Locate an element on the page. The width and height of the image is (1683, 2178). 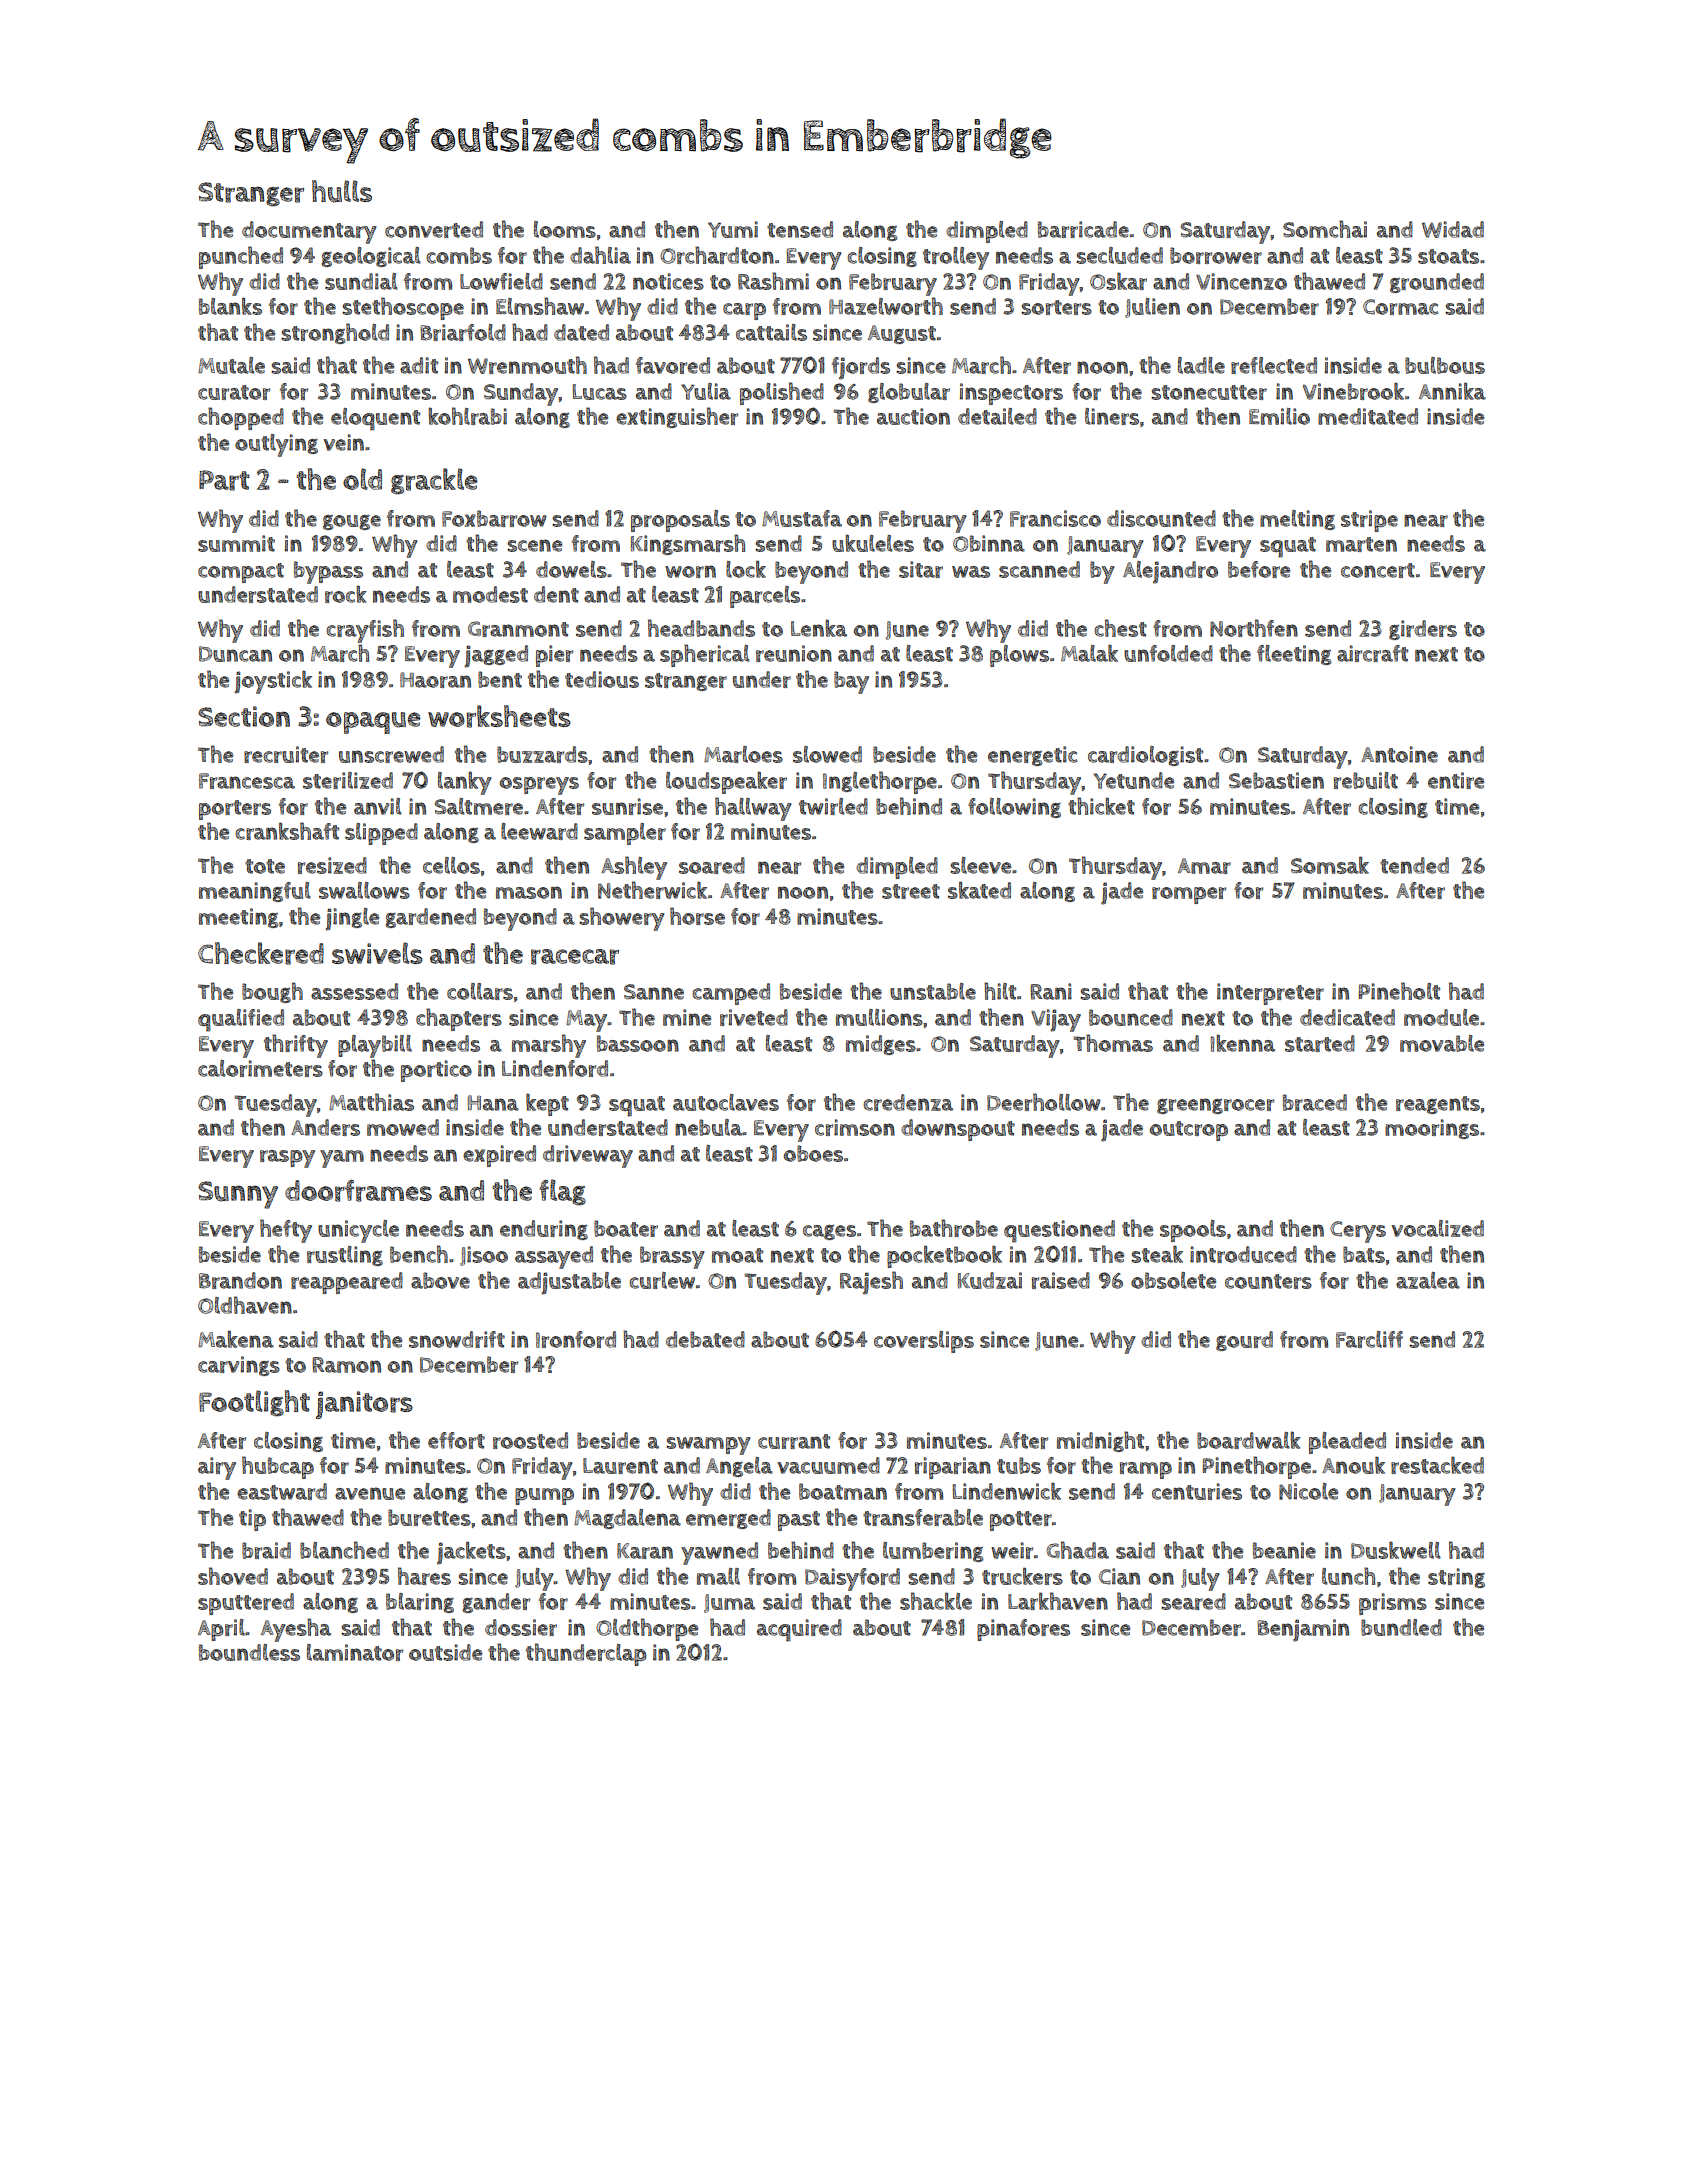
lumbering is located at coordinates (933, 1552).
